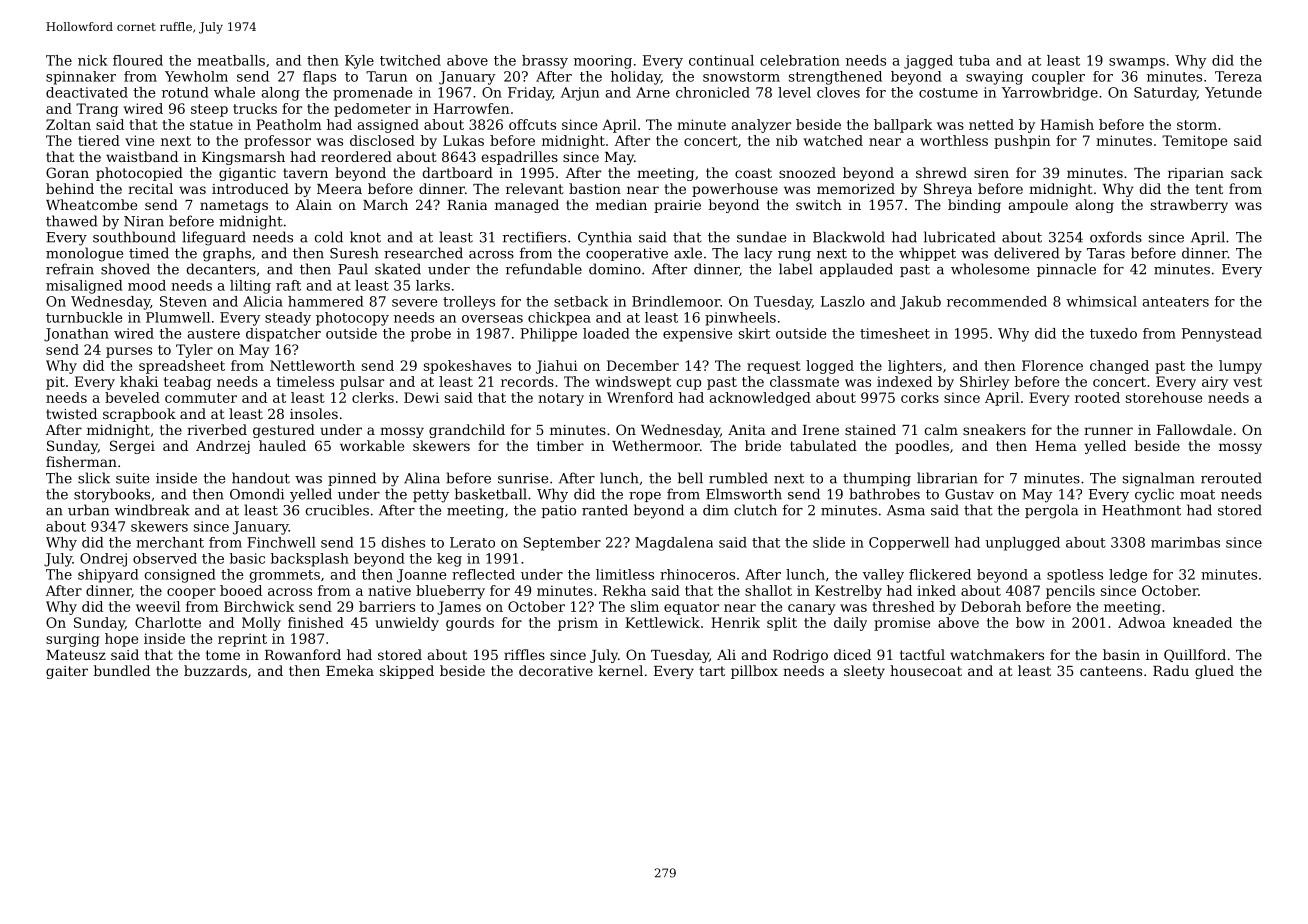 The height and width of the screenshot is (924, 1308). Describe the element at coordinates (314, 413) in the screenshot. I see `insoles` at that location.
